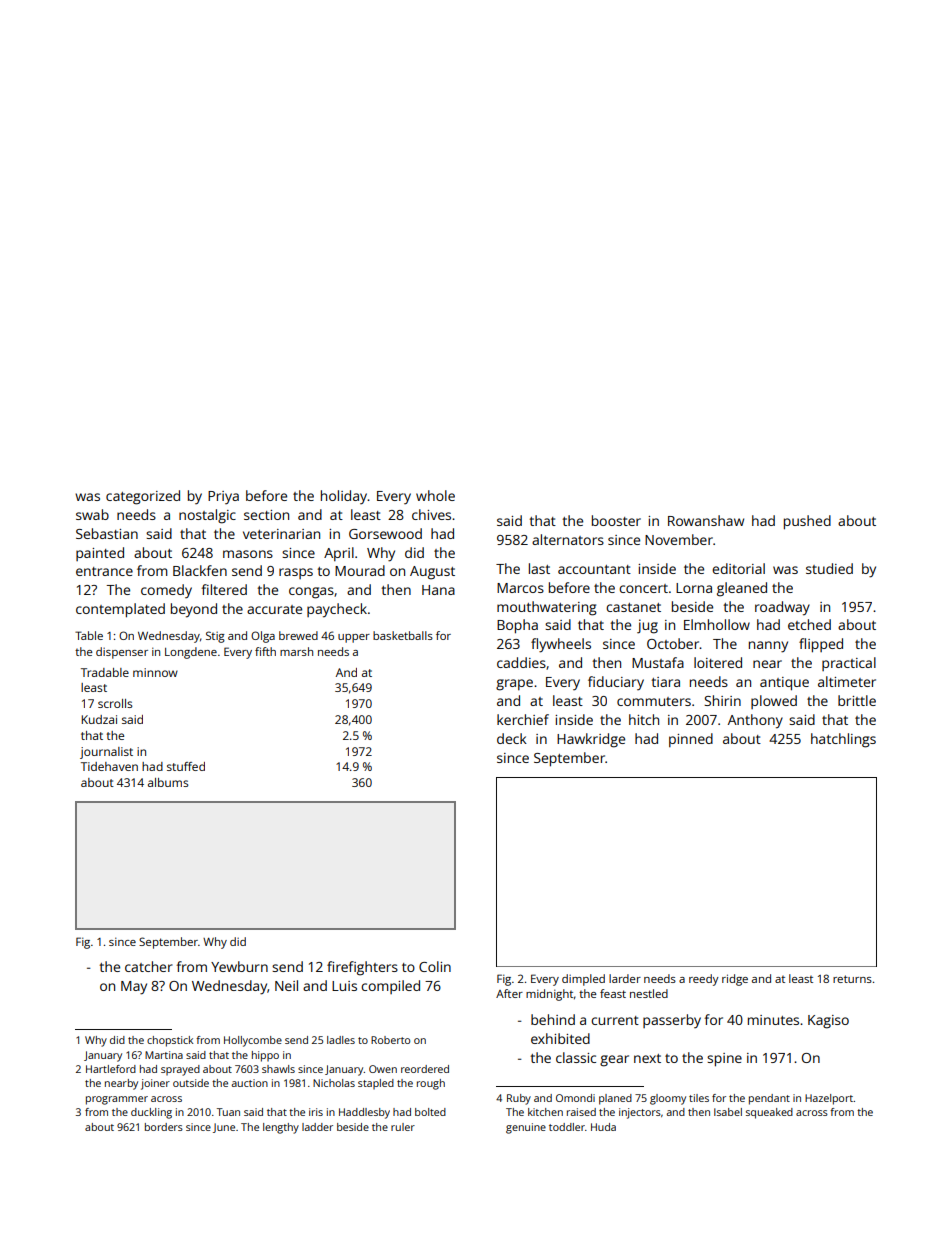  I want to click on minnow, so click(155, 672).
